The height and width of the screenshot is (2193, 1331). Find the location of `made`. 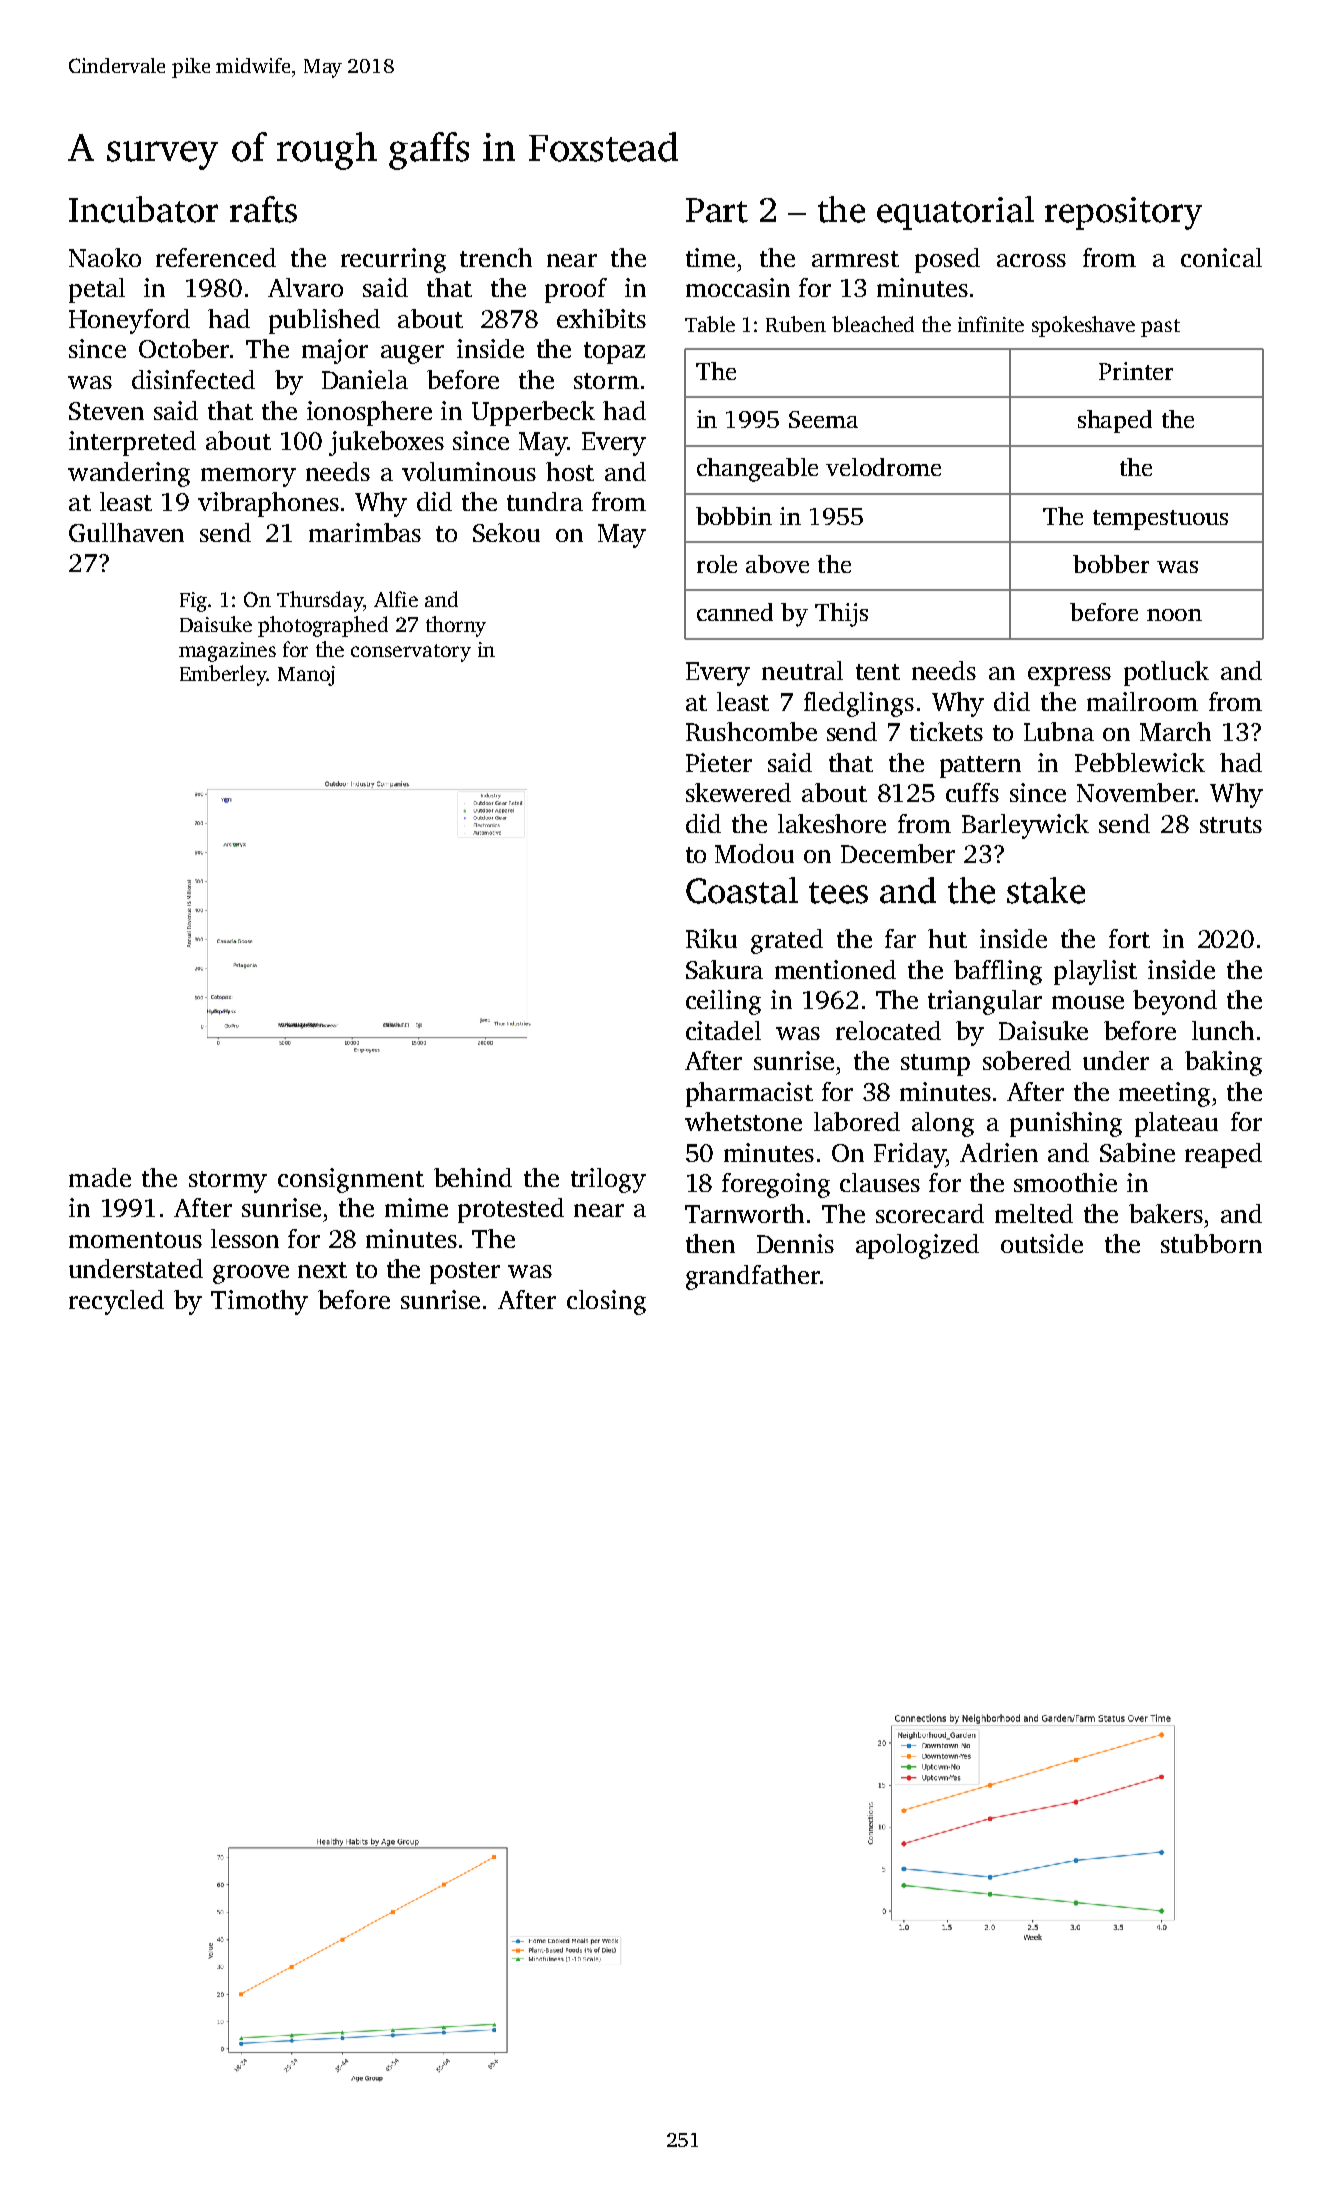

made is located at coordinates (100, 1177).
